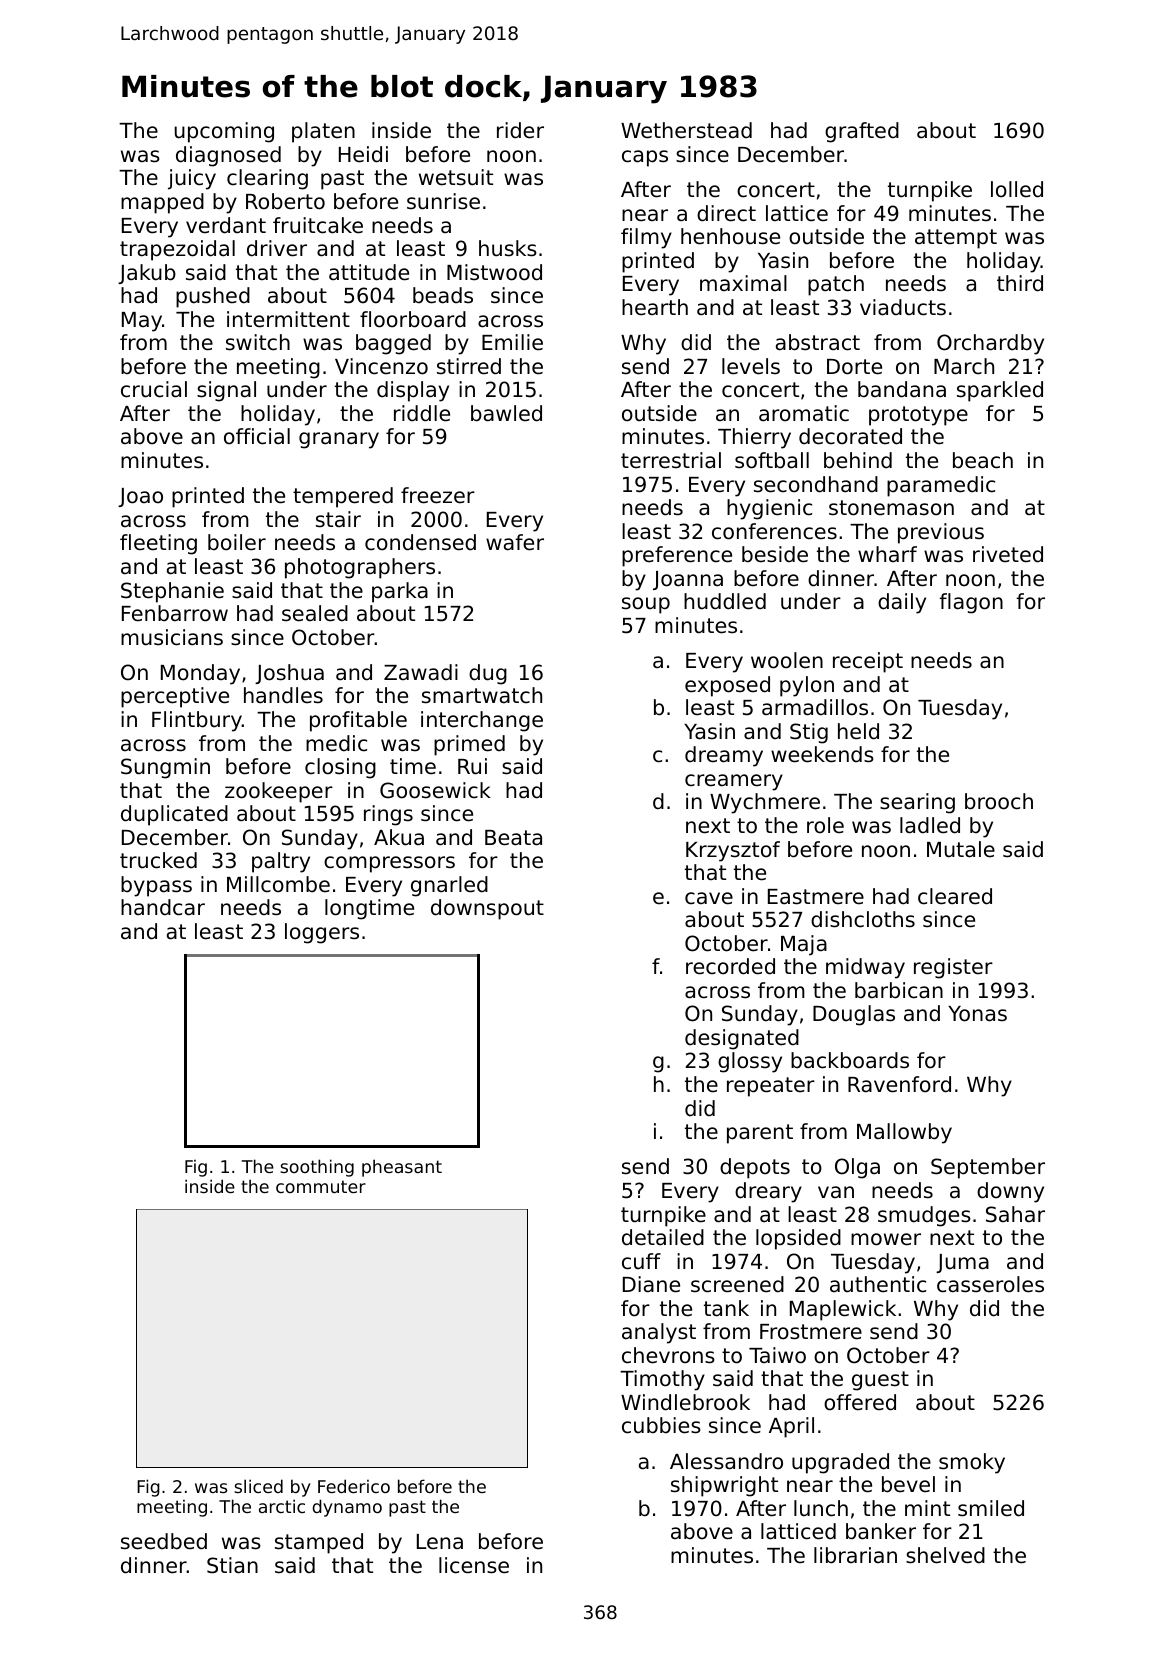 The image size is (1165, 1654). I want to click on driver, so click(277, 248).
